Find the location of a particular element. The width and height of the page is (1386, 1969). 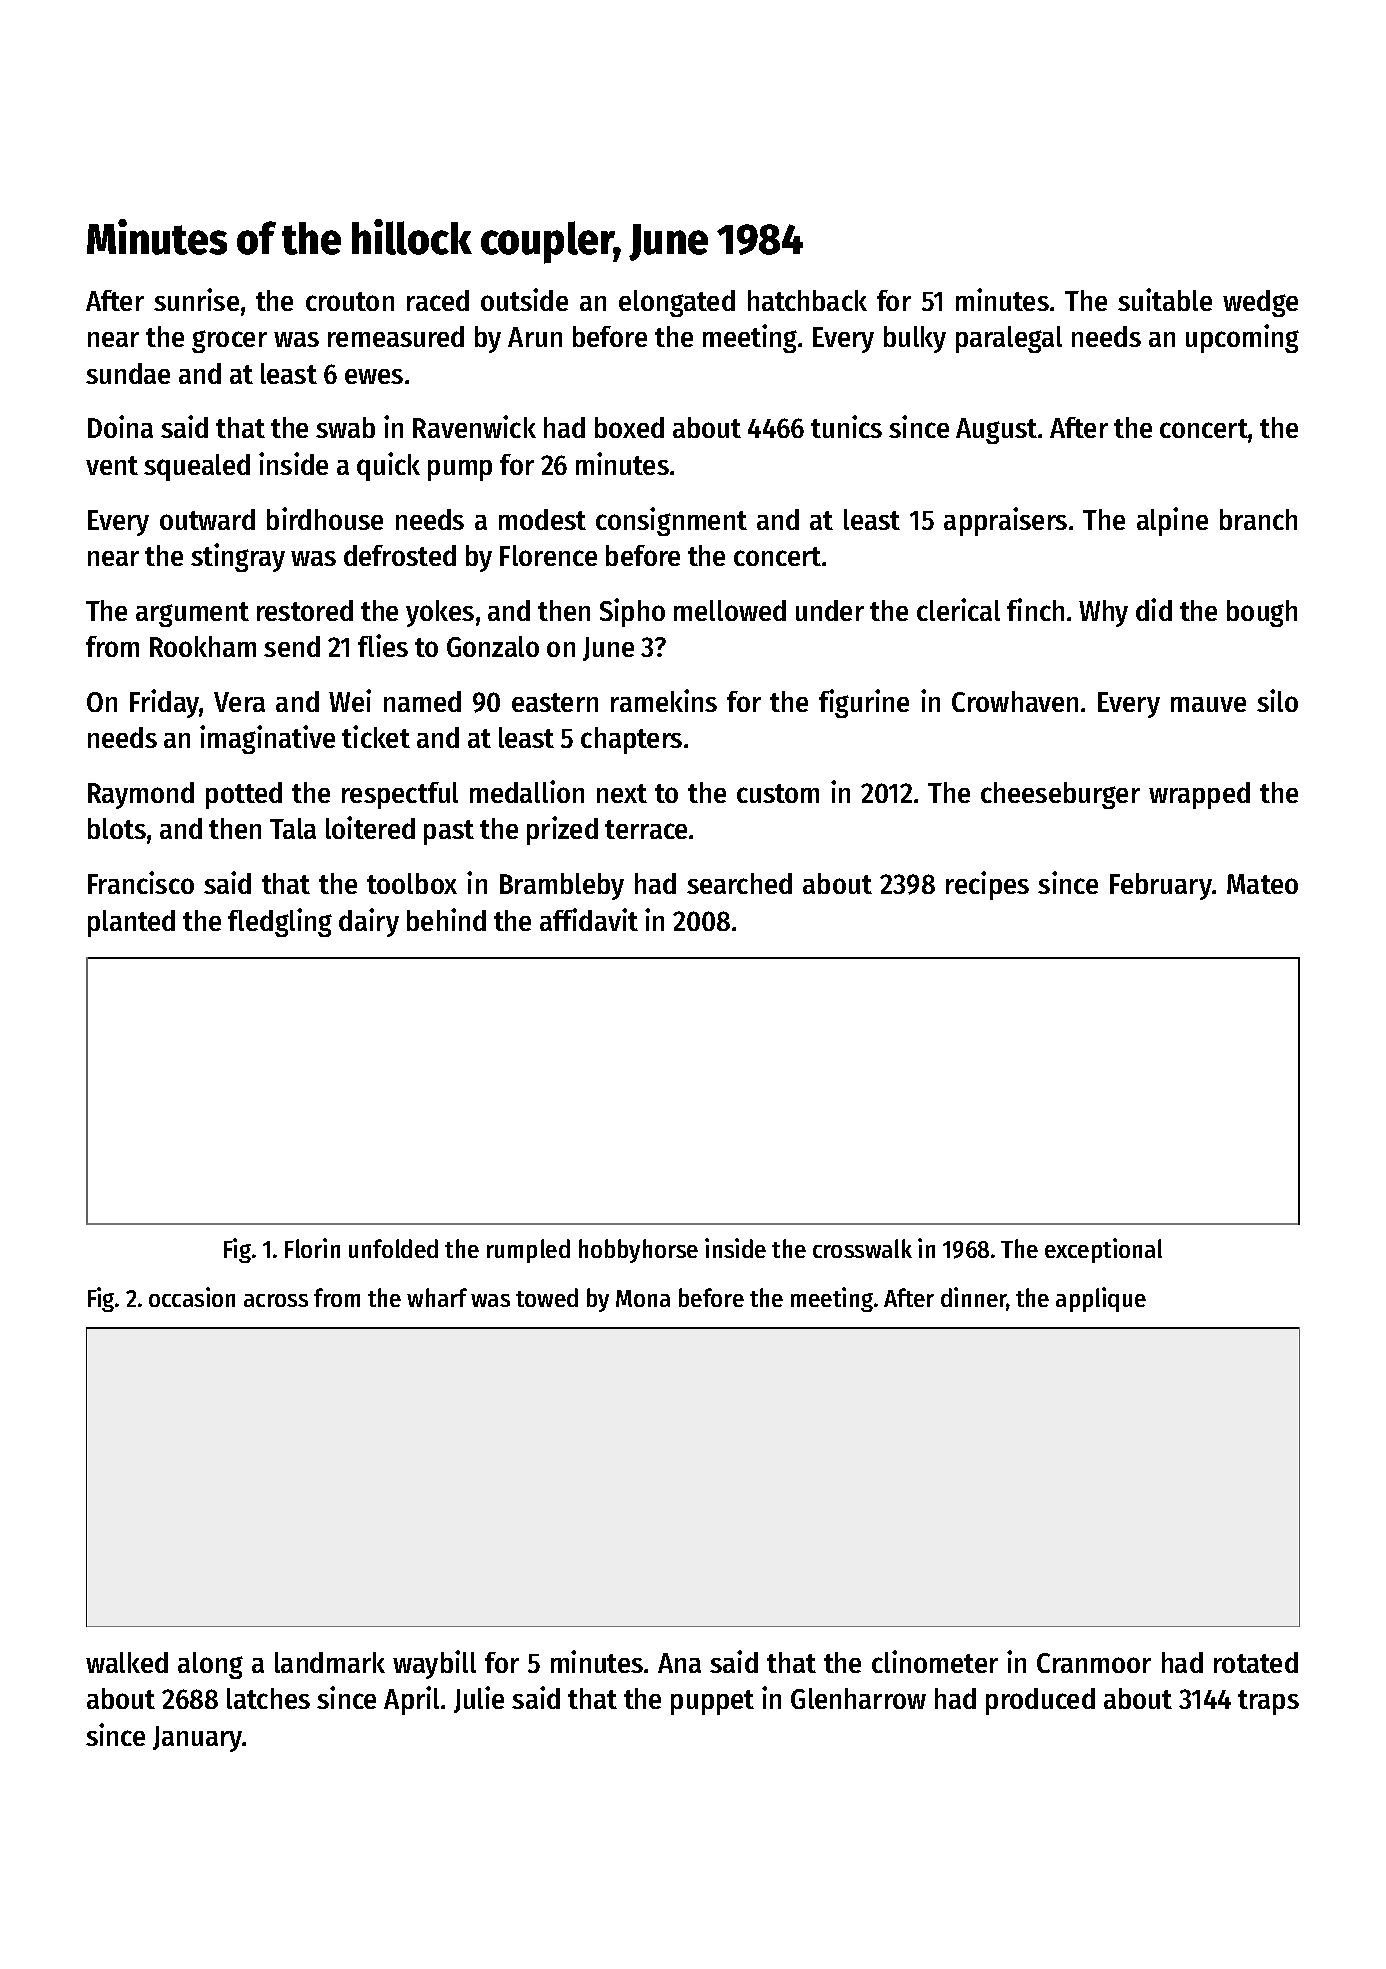

swab is located at coordinates (345, 427).
